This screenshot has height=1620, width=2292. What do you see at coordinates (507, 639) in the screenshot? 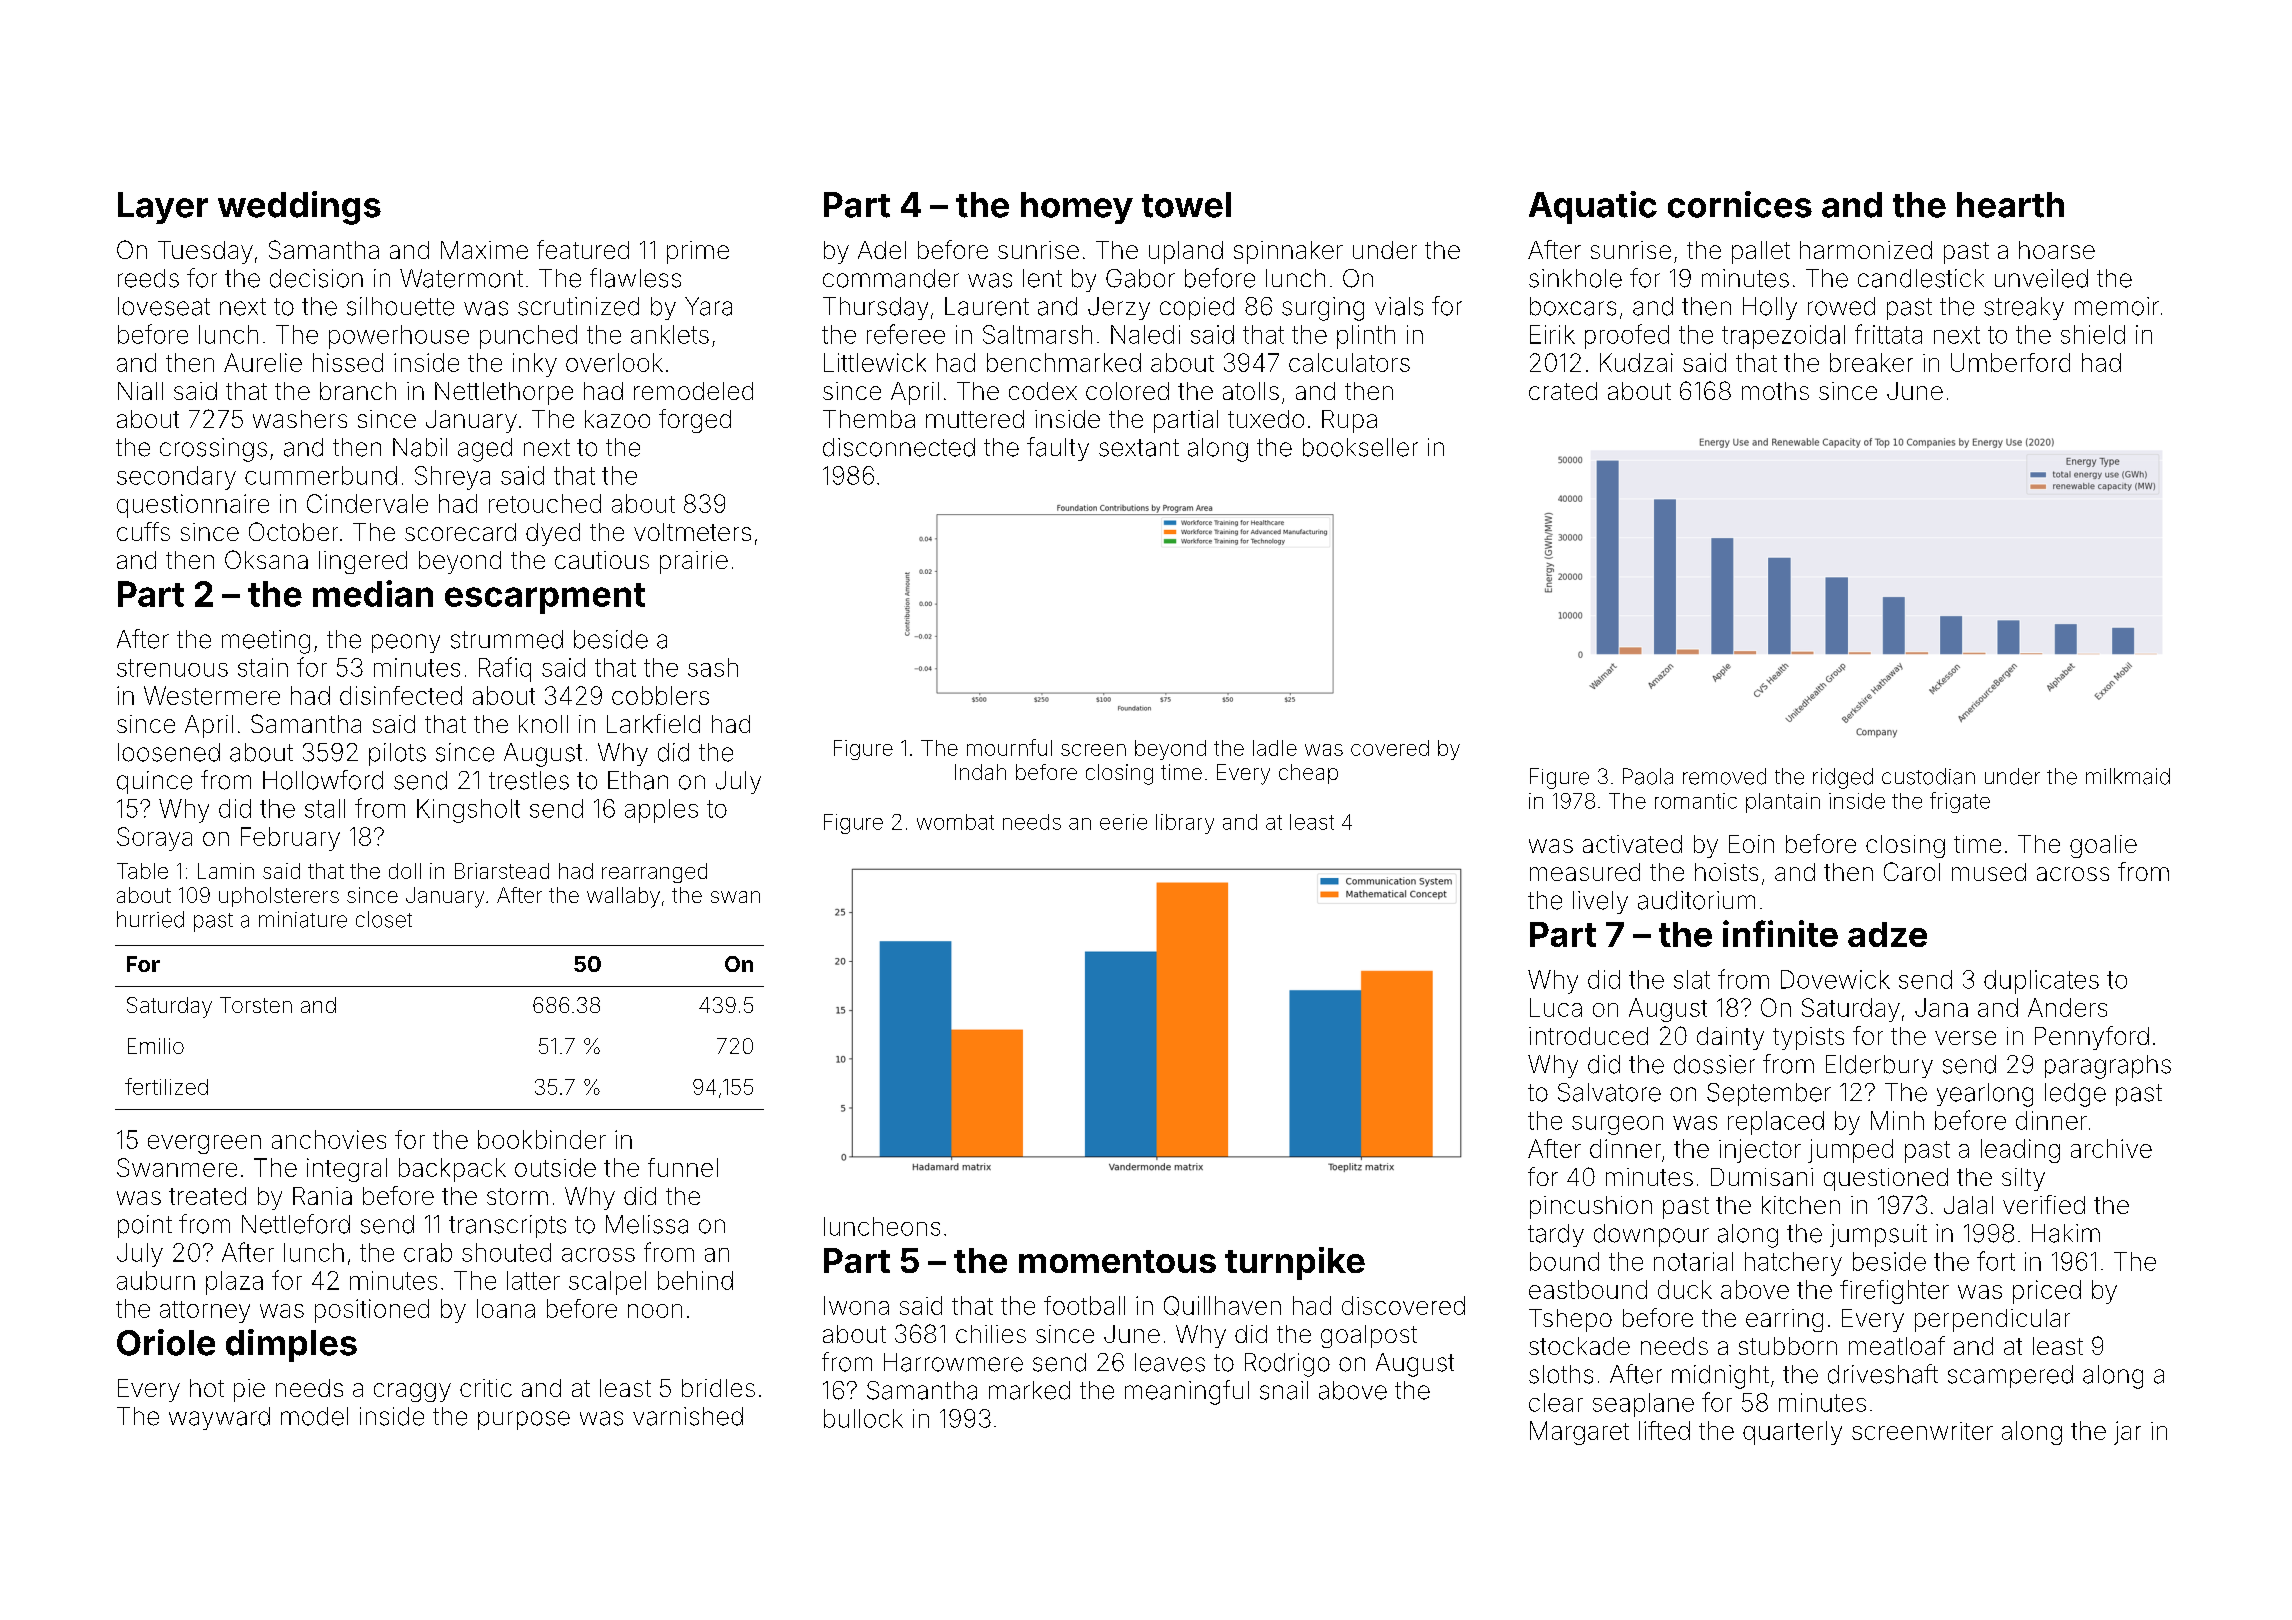
I see `strummed` at bounding box center [507, 639].
